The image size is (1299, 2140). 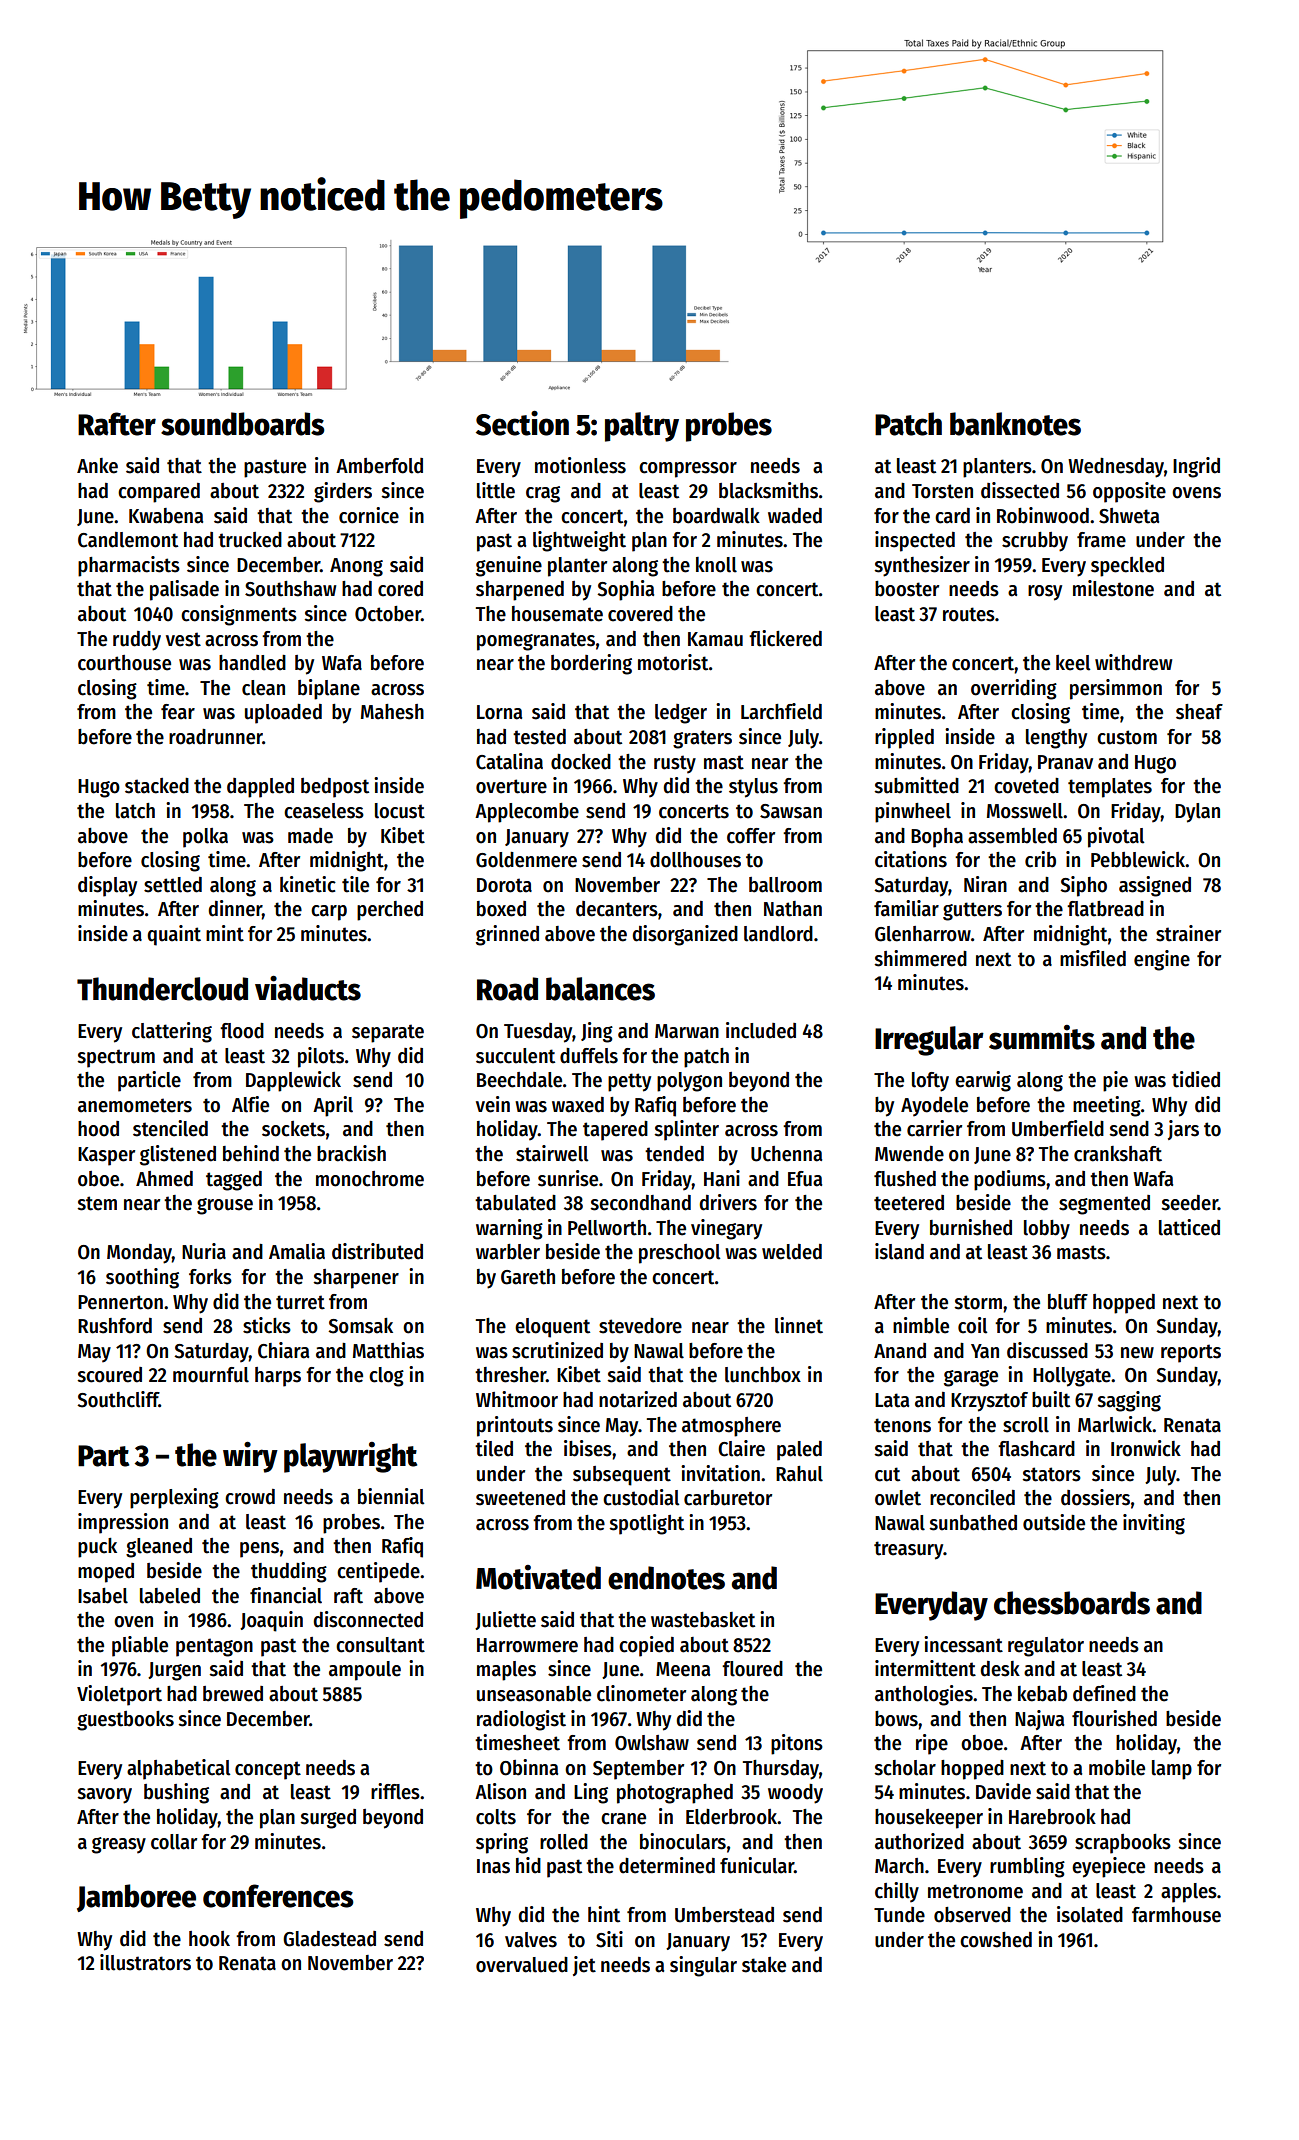 What do you see at coordinates (1015, 424) in the screenshot?
I see `banknotes` at bounding box center [1015, 424].
